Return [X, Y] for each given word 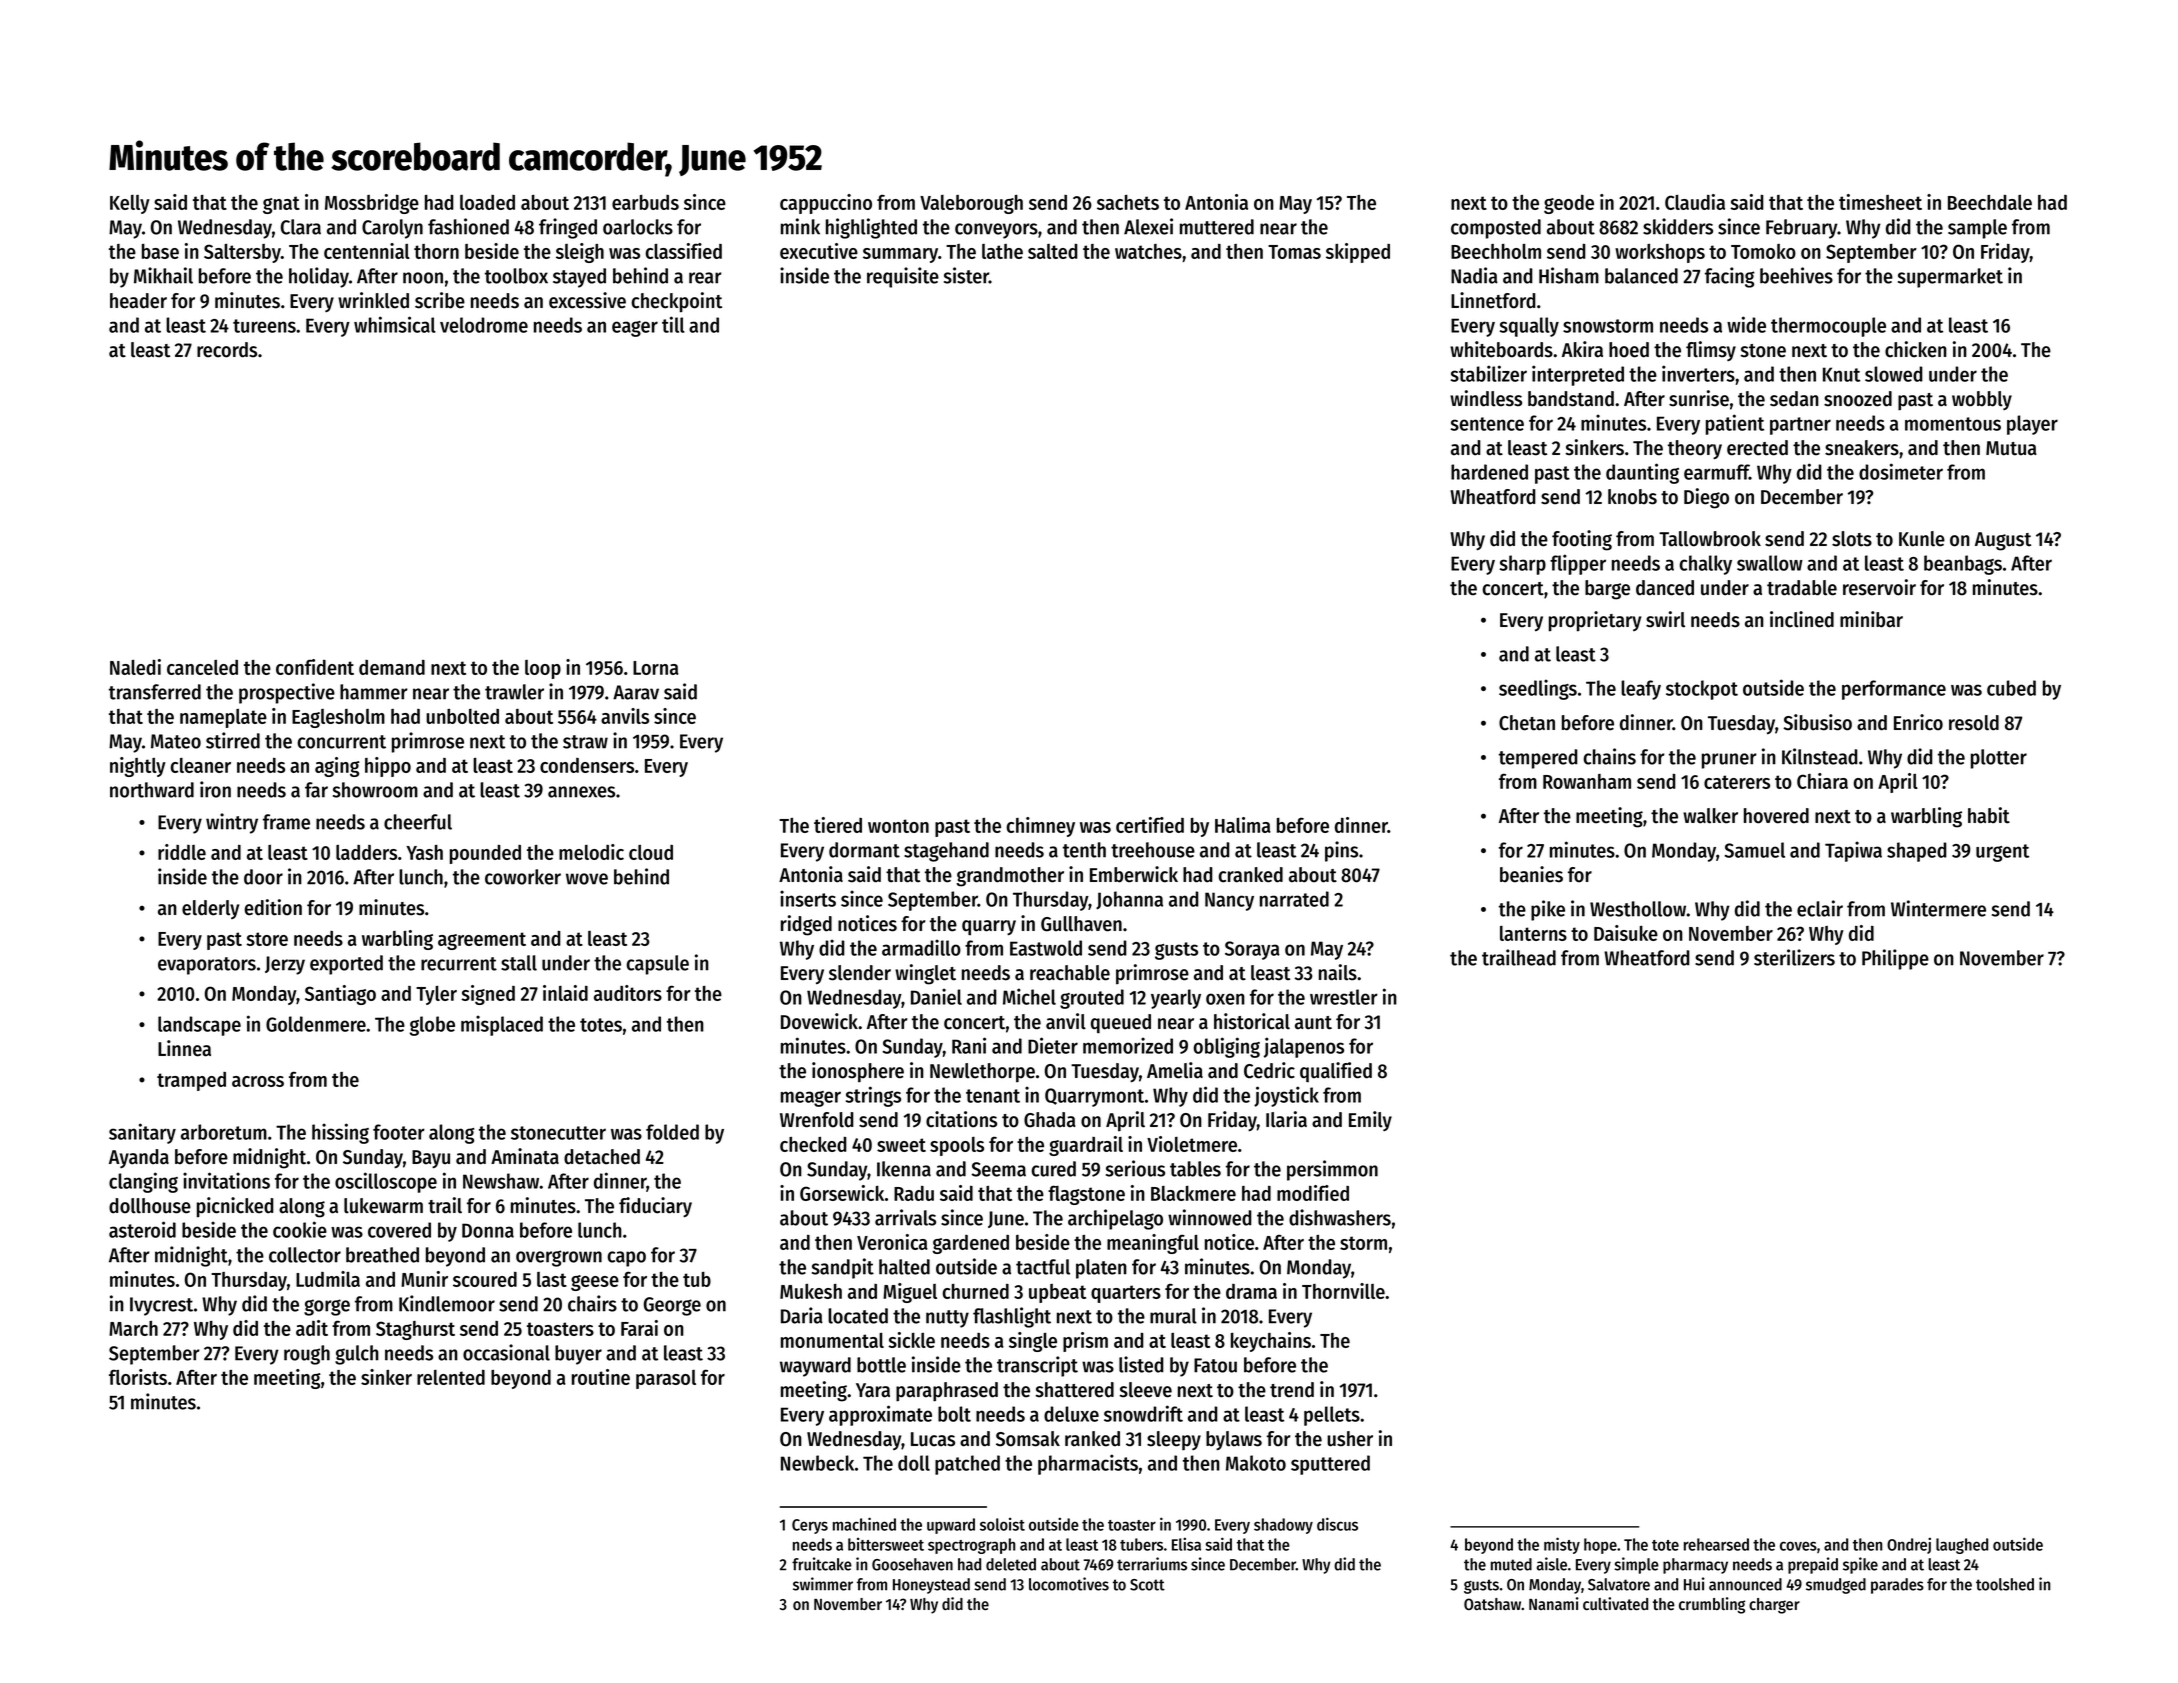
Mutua [2011, 448]
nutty [947, 1319]
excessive [587, 300]
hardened [1489, 472]
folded [672, 1132]
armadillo [921, 947]
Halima [1243, 825]
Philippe [1895, 959]
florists [138, 1377]
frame [286, 822]
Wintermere [1938, 908]
